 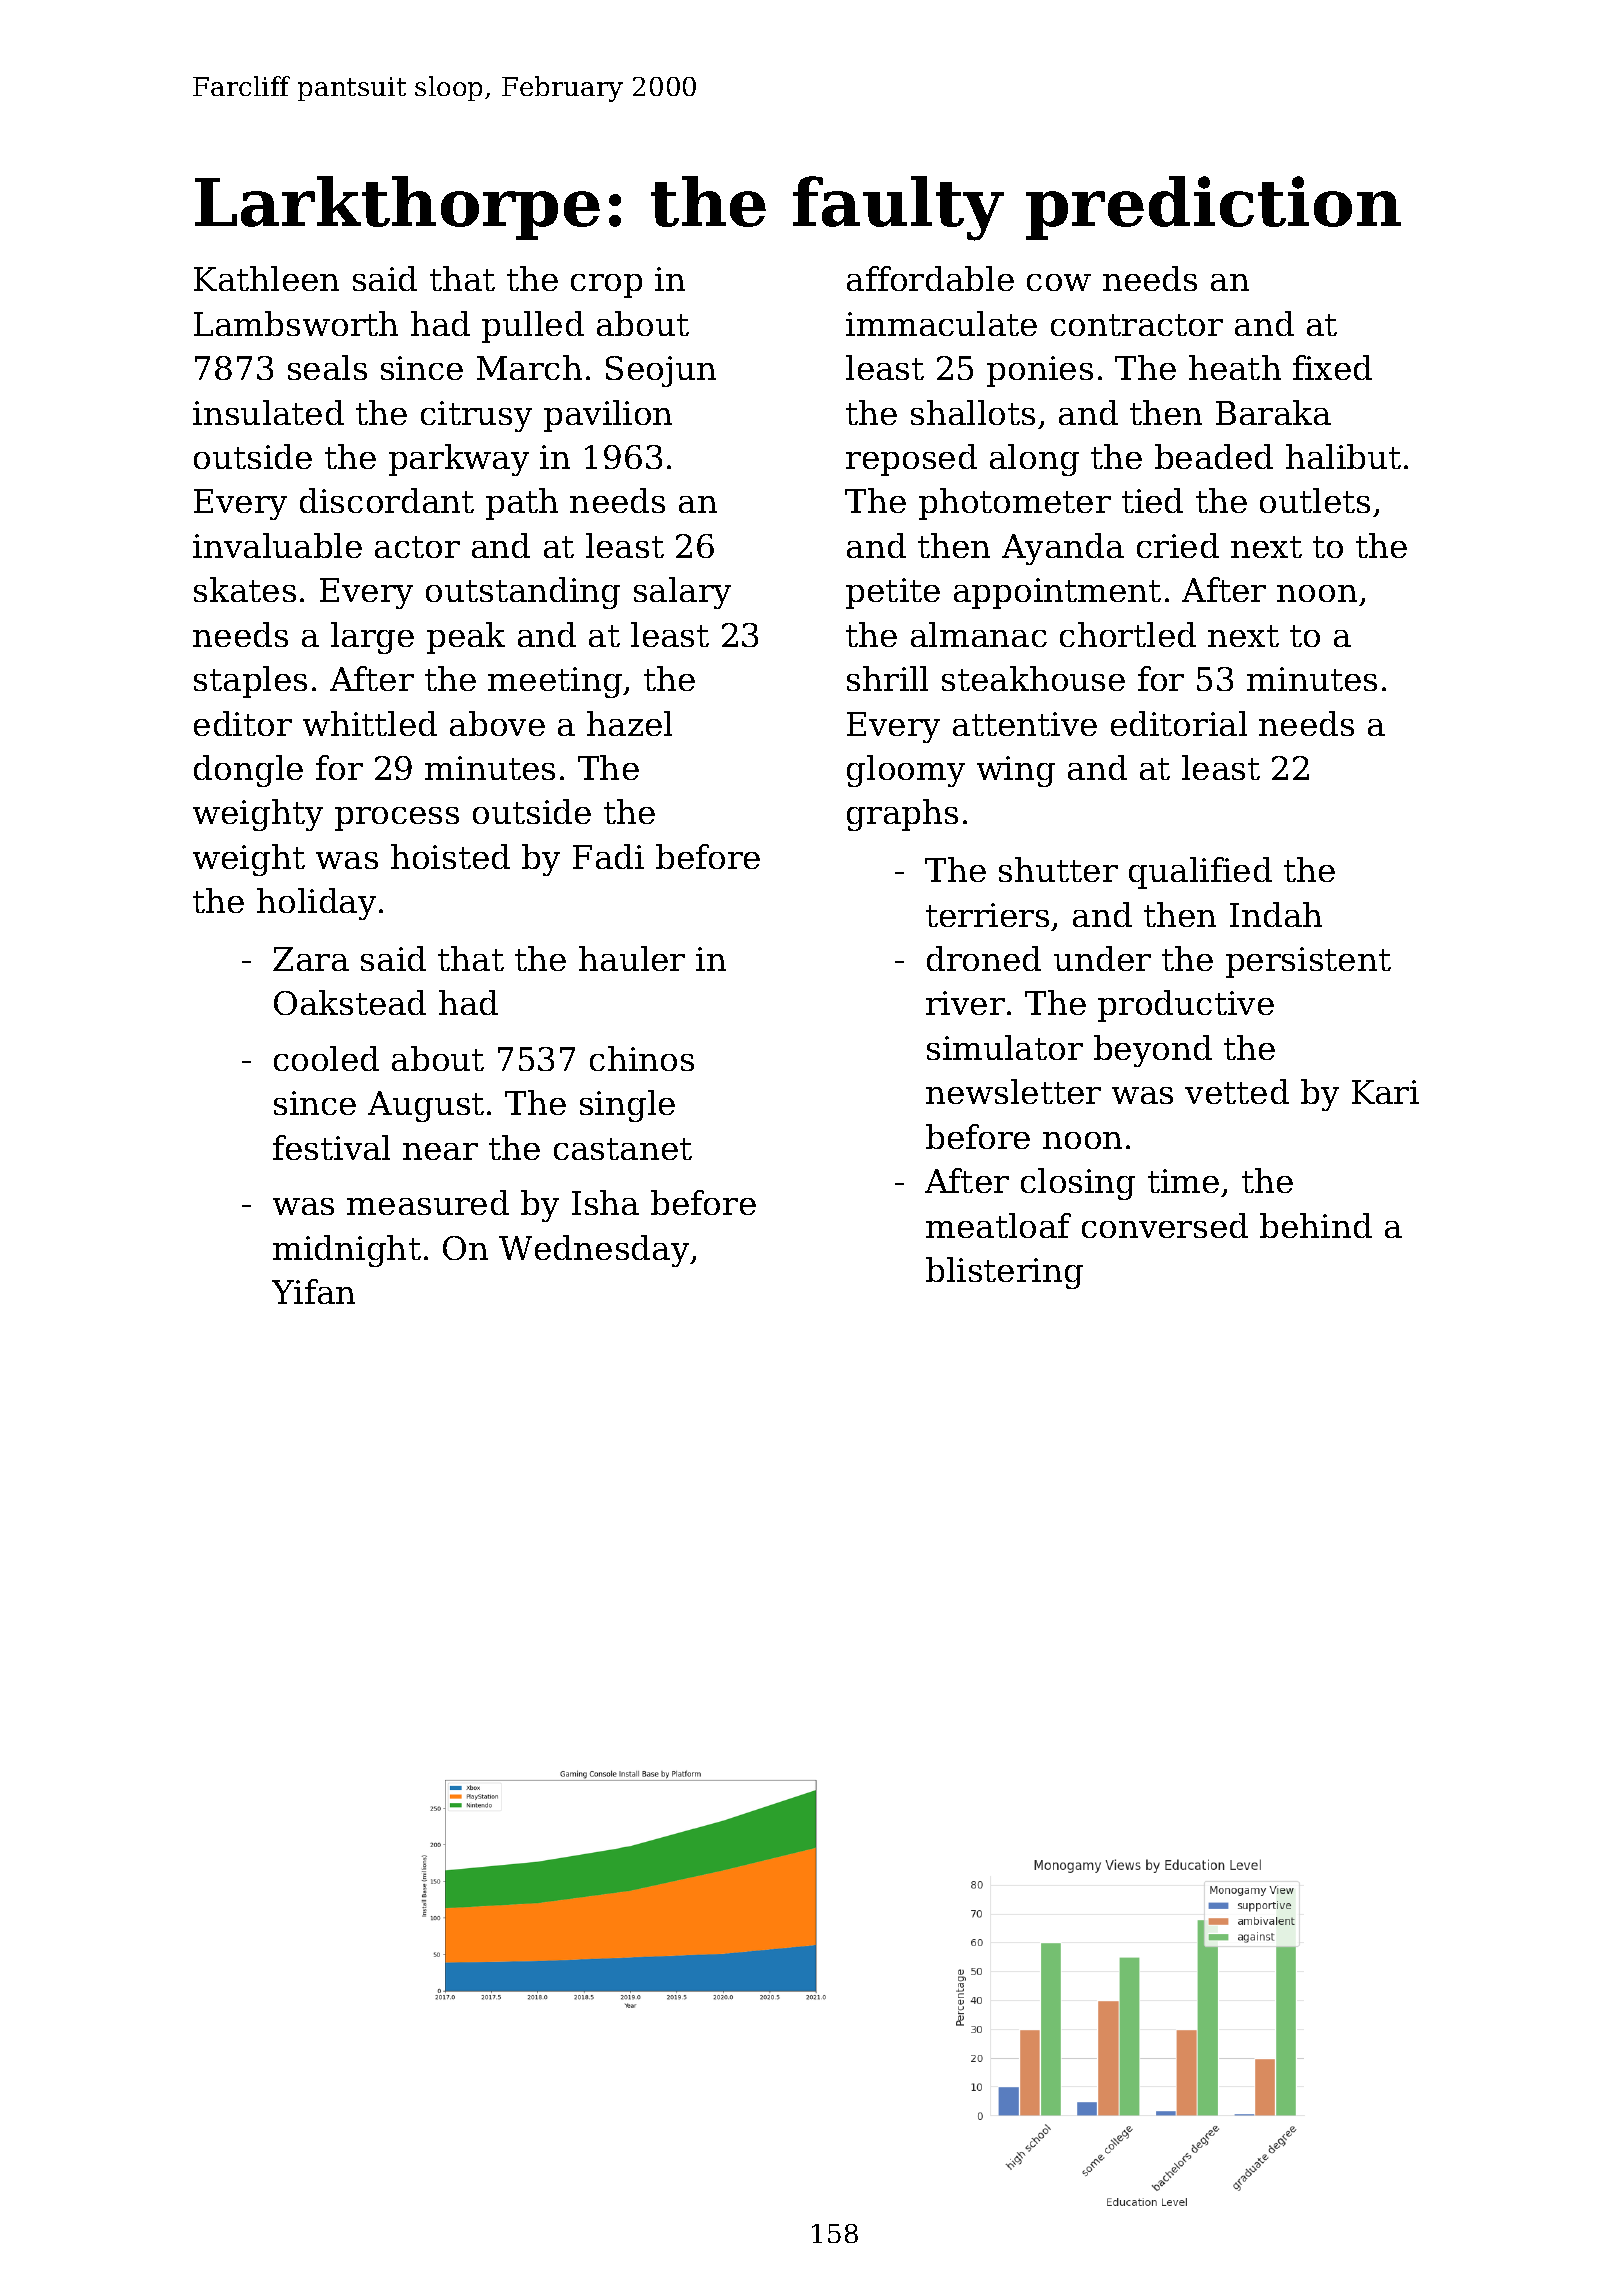 What do you see at coordinates (906, 771) in the screenshot?
I see `gloomy` at bounding box center [906, 771].
